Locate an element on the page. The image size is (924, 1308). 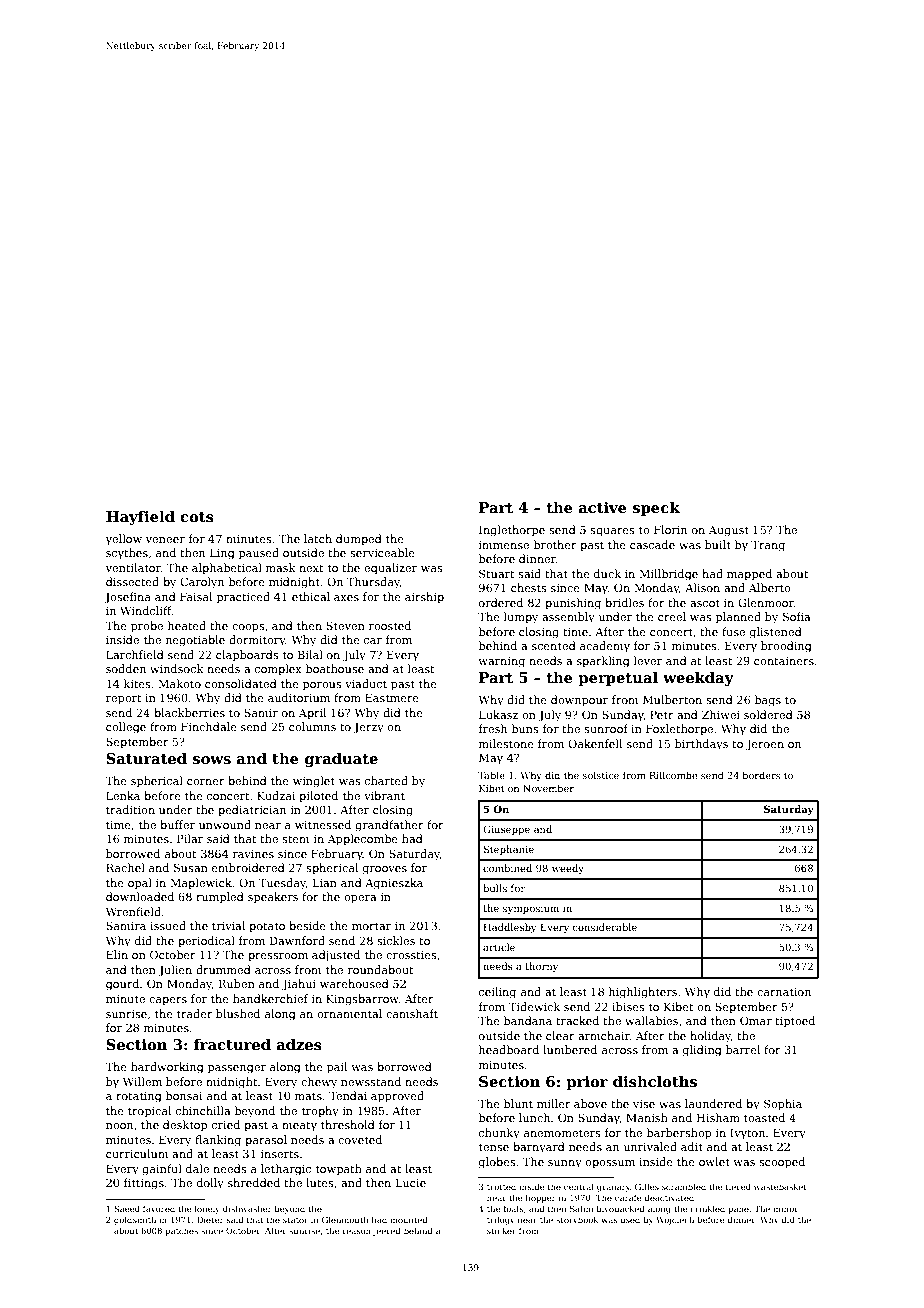
speck is located at coordinates (656, 508).
